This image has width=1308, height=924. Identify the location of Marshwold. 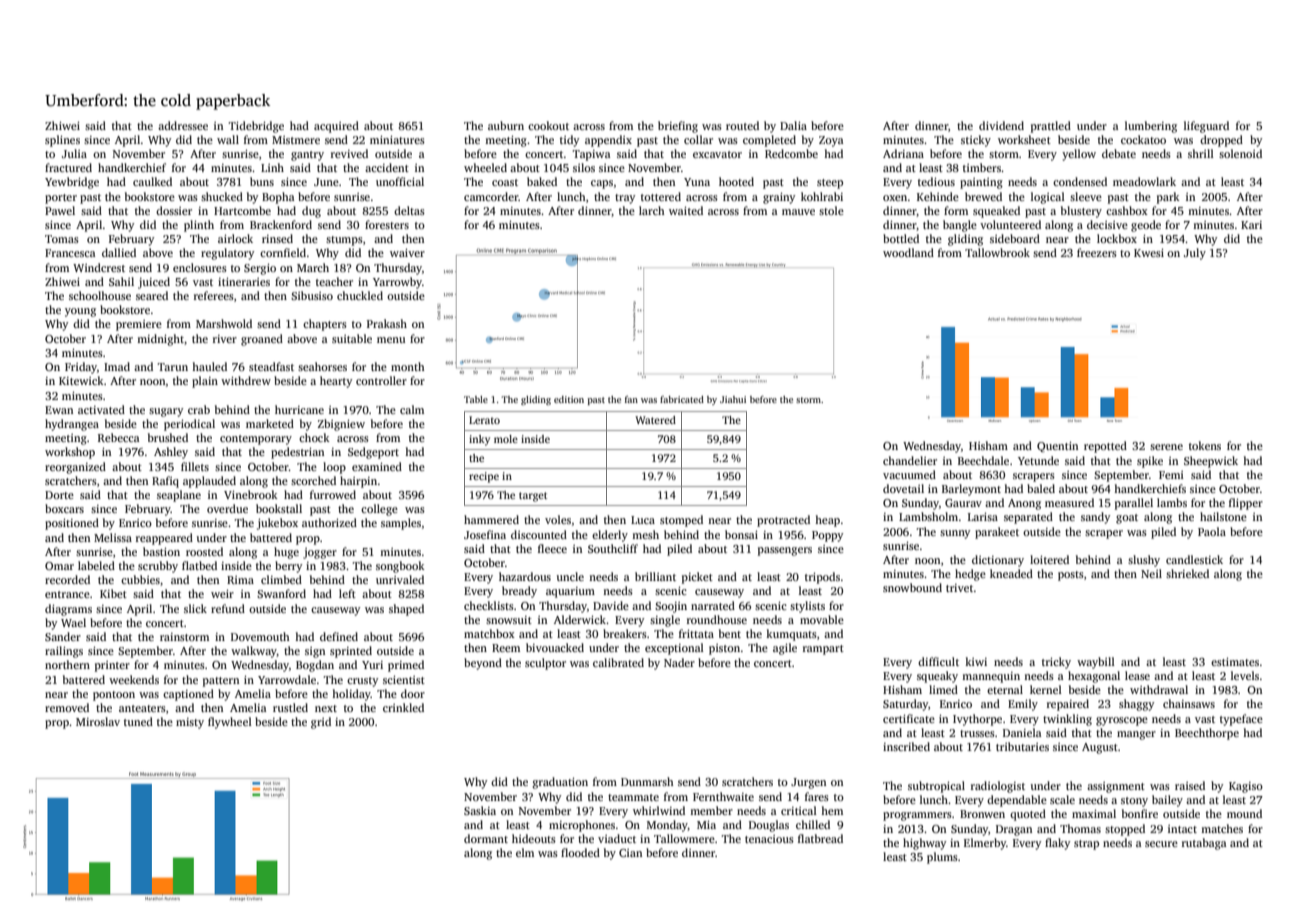
(224, 323).
